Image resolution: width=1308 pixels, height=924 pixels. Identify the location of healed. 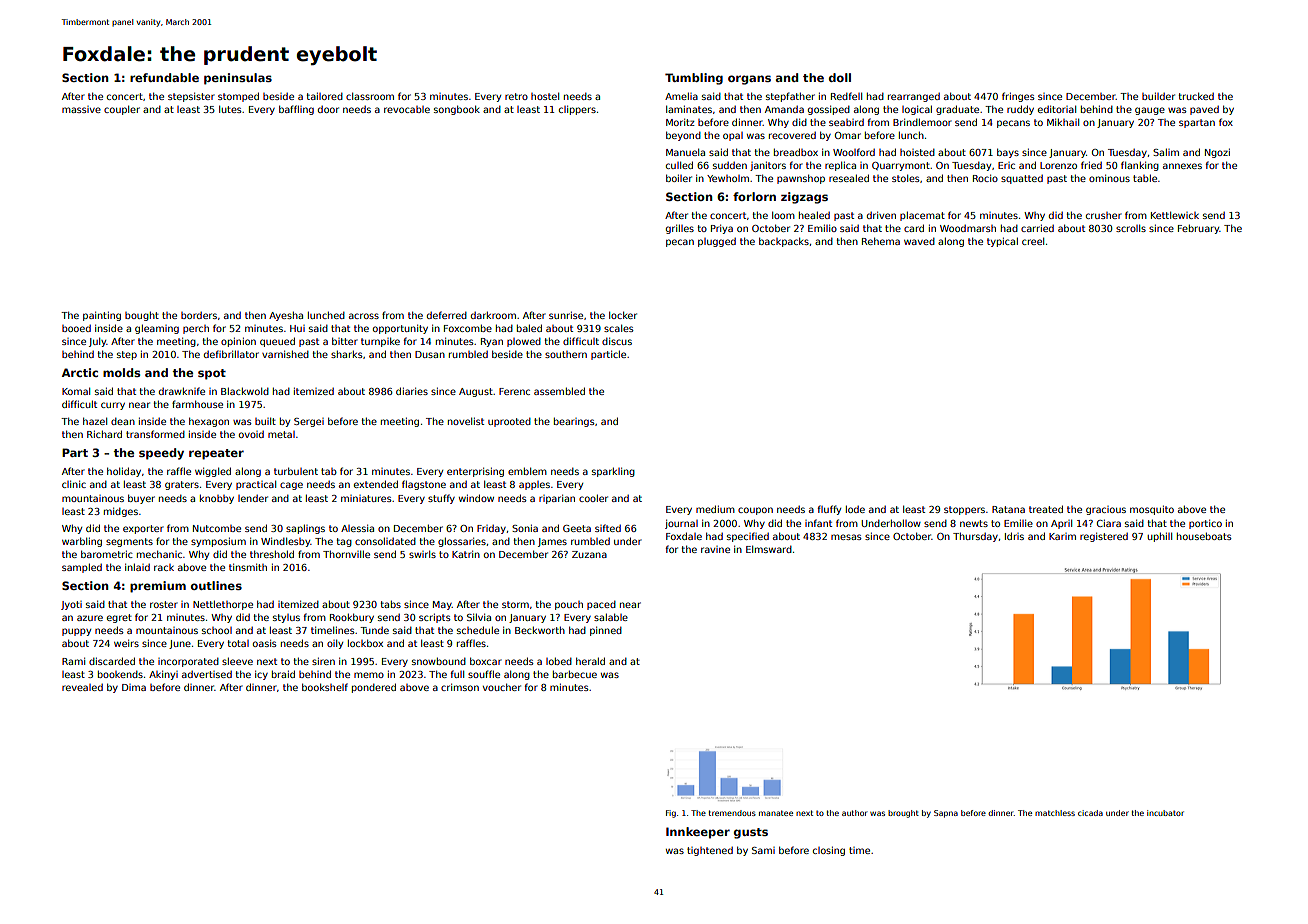
(814, 215).
